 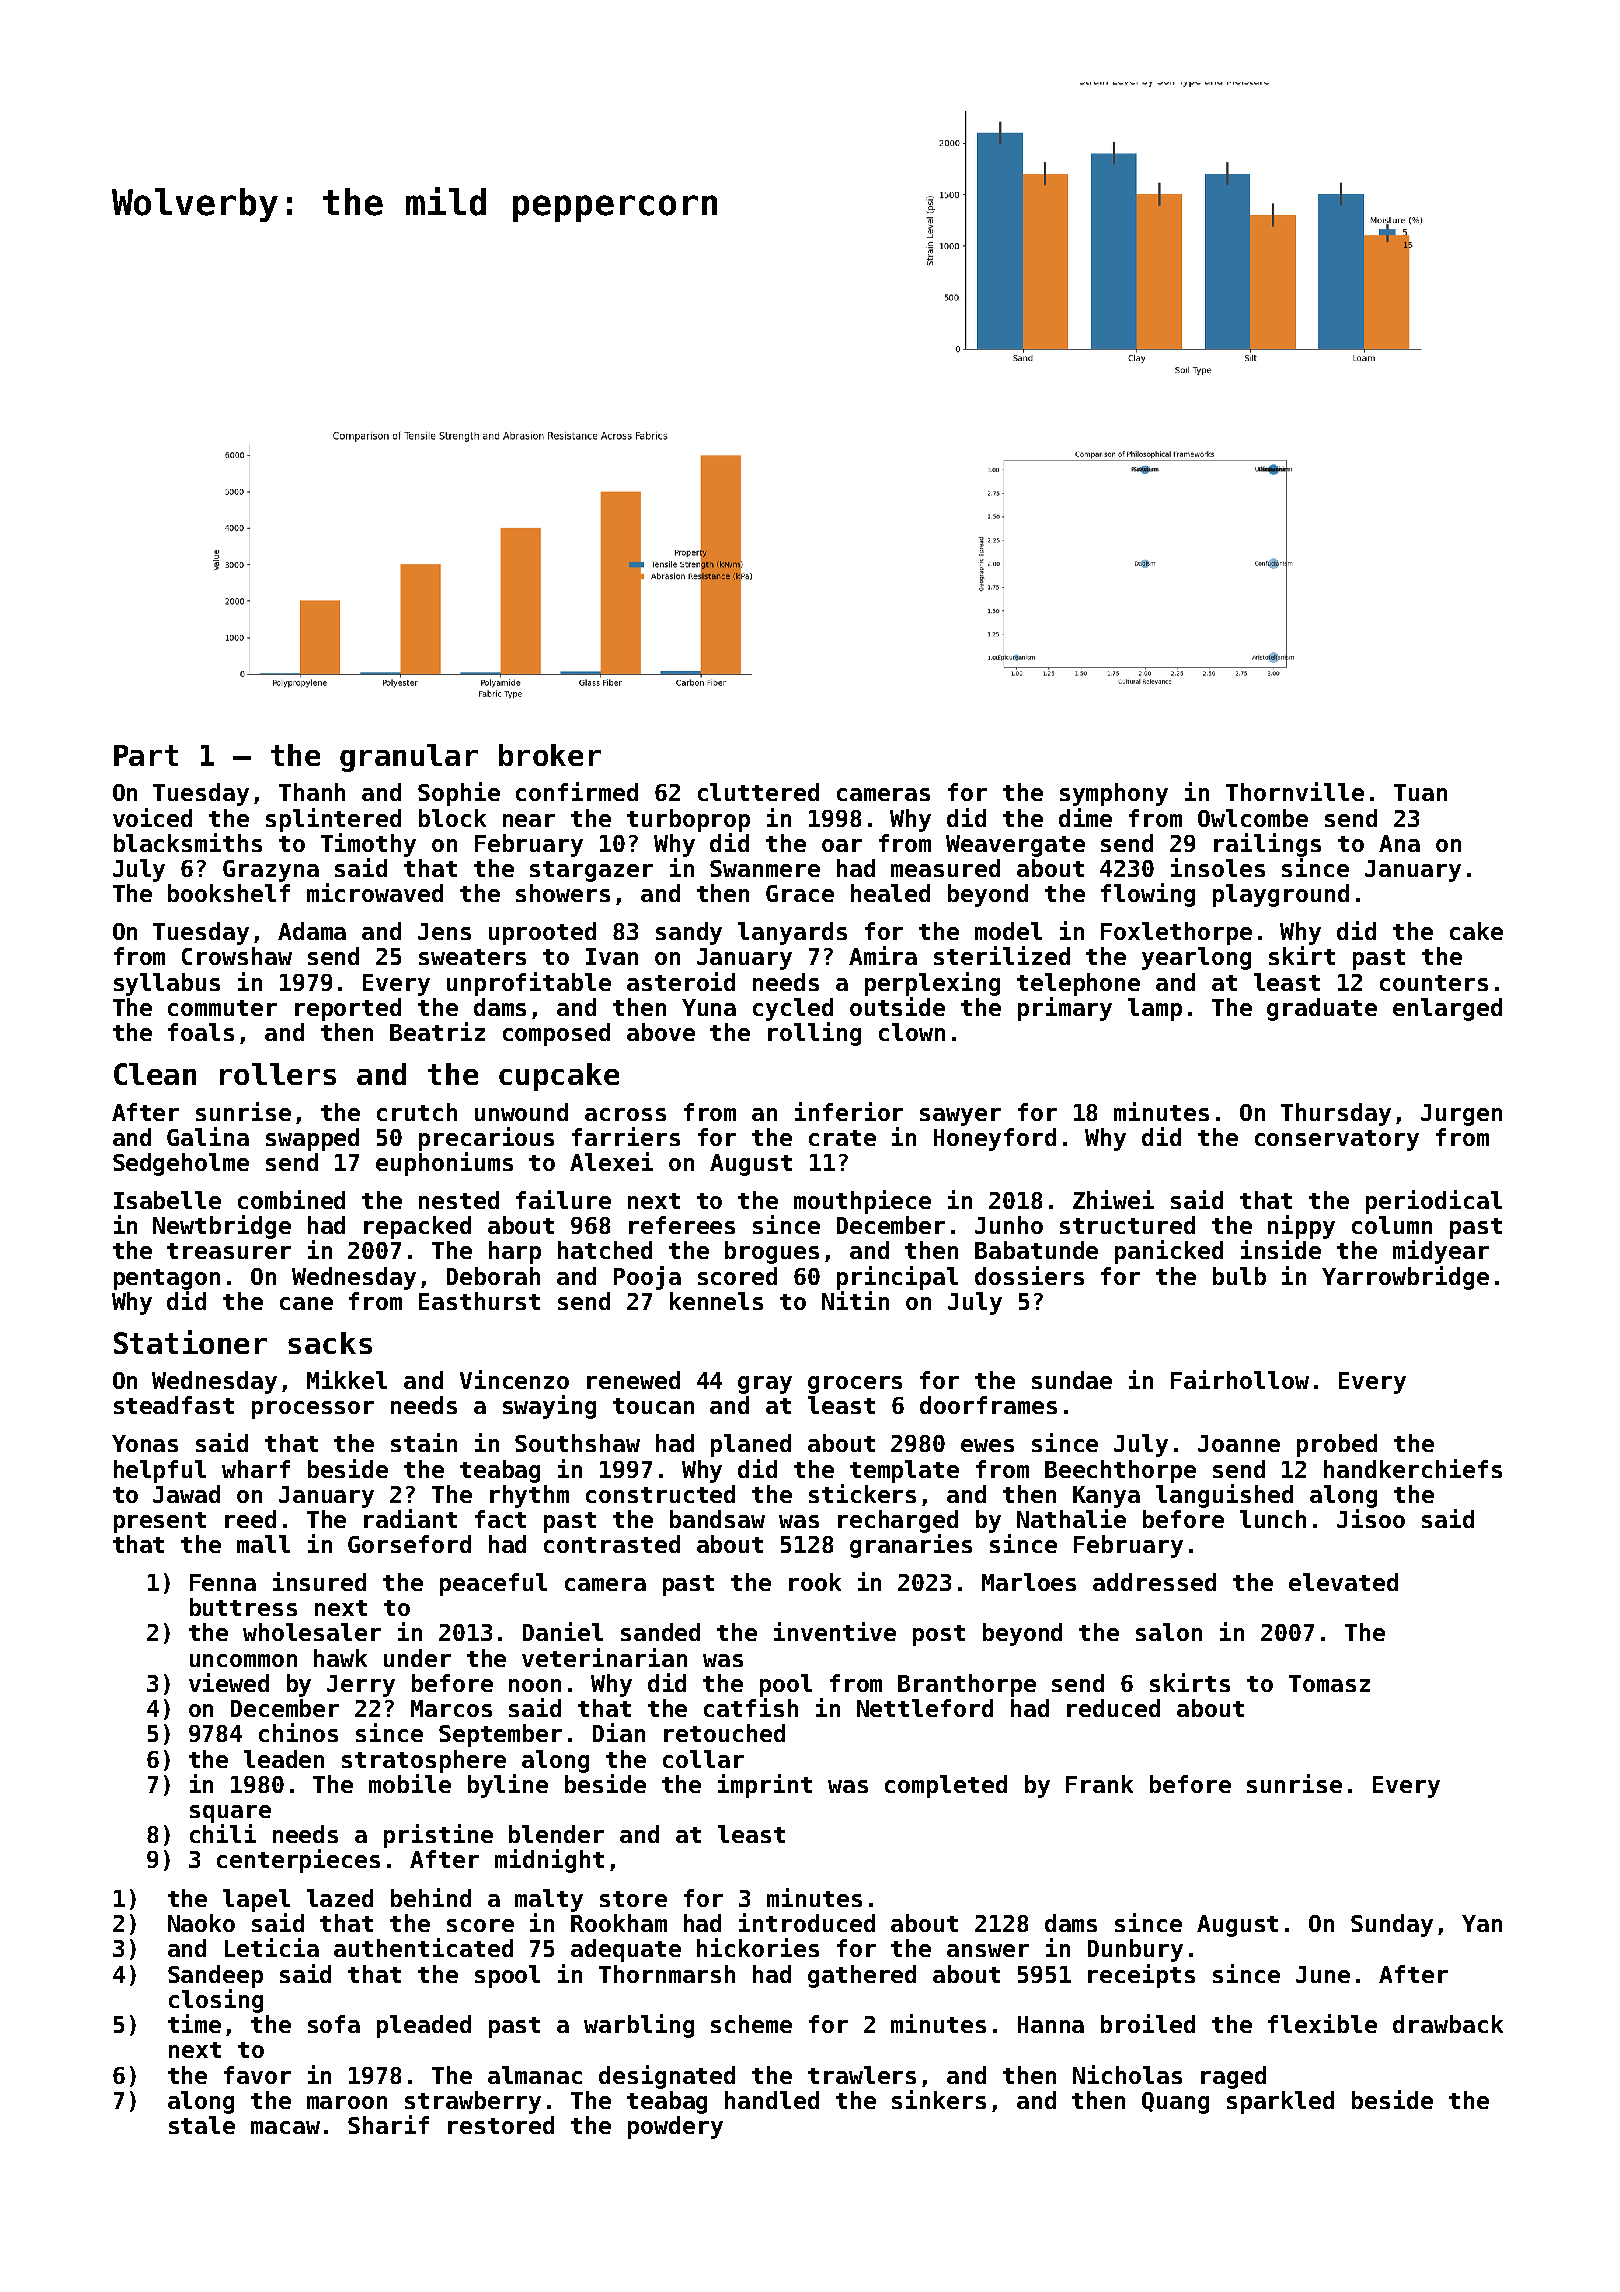 What do you see at coordinates (1280, 2102) in the screenshot?
I see `sparkled` at bounding box center [1280, 2102].
